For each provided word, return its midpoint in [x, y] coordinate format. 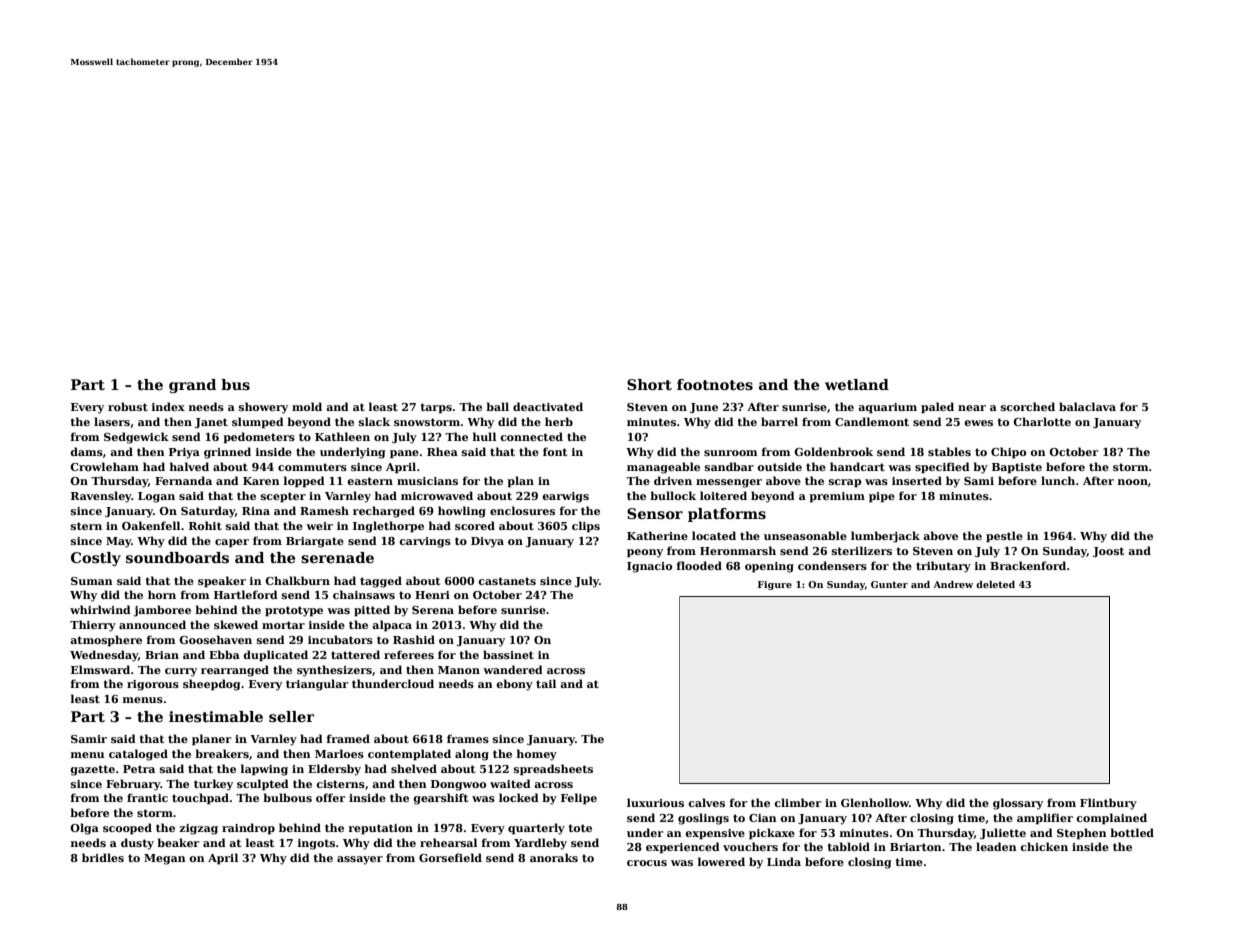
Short [649, 384]
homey [537, 755]
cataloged [138, 755]
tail [546, 683]
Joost [1108, 552]
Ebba [224, 654]
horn [162, 594]
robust [128, 406]
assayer [360, 860]
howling [462, 512]
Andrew [953, 584]
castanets [507, 581]
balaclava [1087, 406]
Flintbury [1108, 804]
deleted [995, 584]
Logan [156, 497]
